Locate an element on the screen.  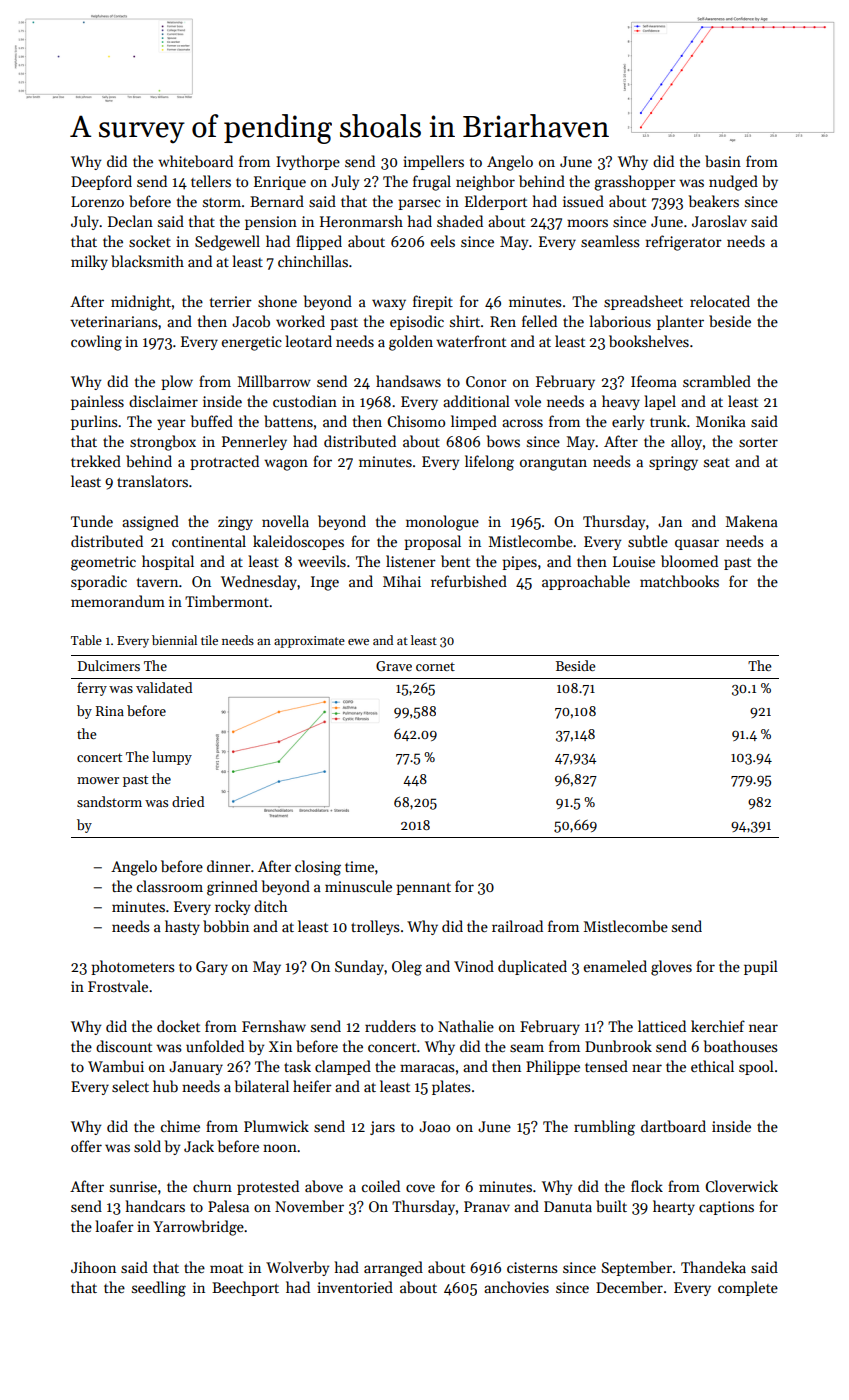
mower is located at coordinates (98, 780).
